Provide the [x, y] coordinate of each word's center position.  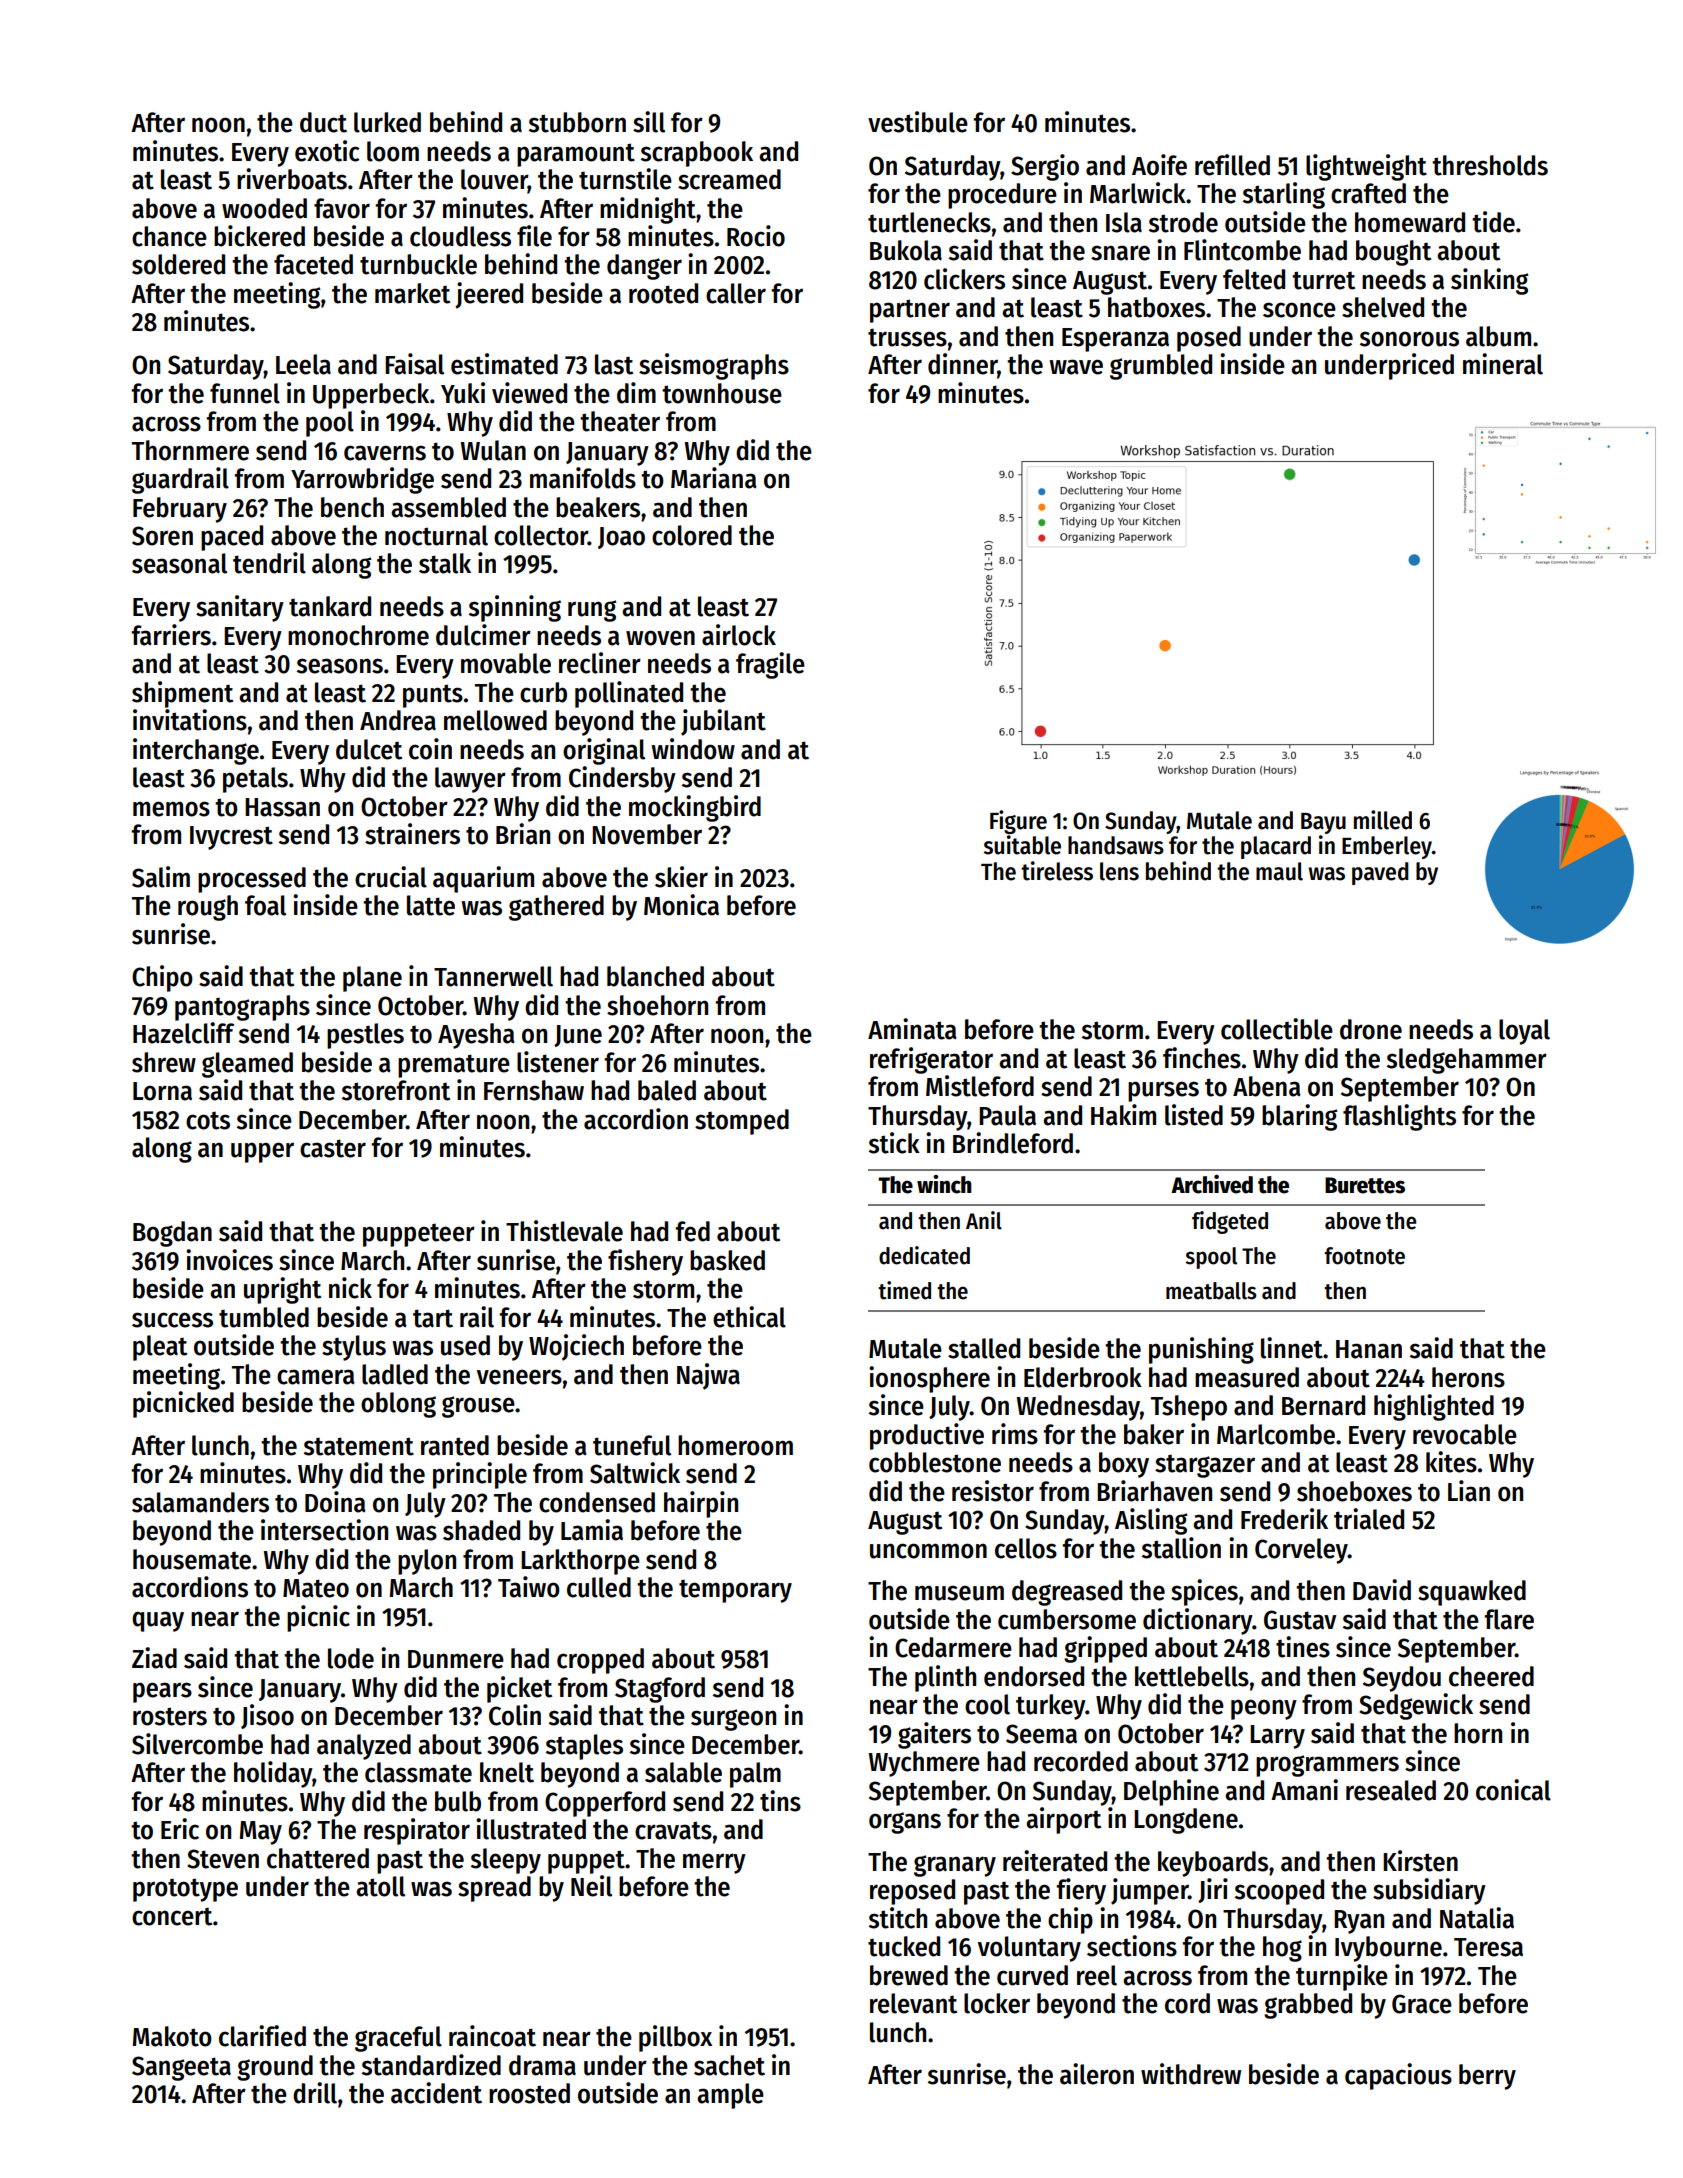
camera [316, 1377]
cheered [1491, 1676]
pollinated [629, 694]
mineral [1503, 364]
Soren [162, 536]
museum [959, 1593]
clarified [262, 2036]
